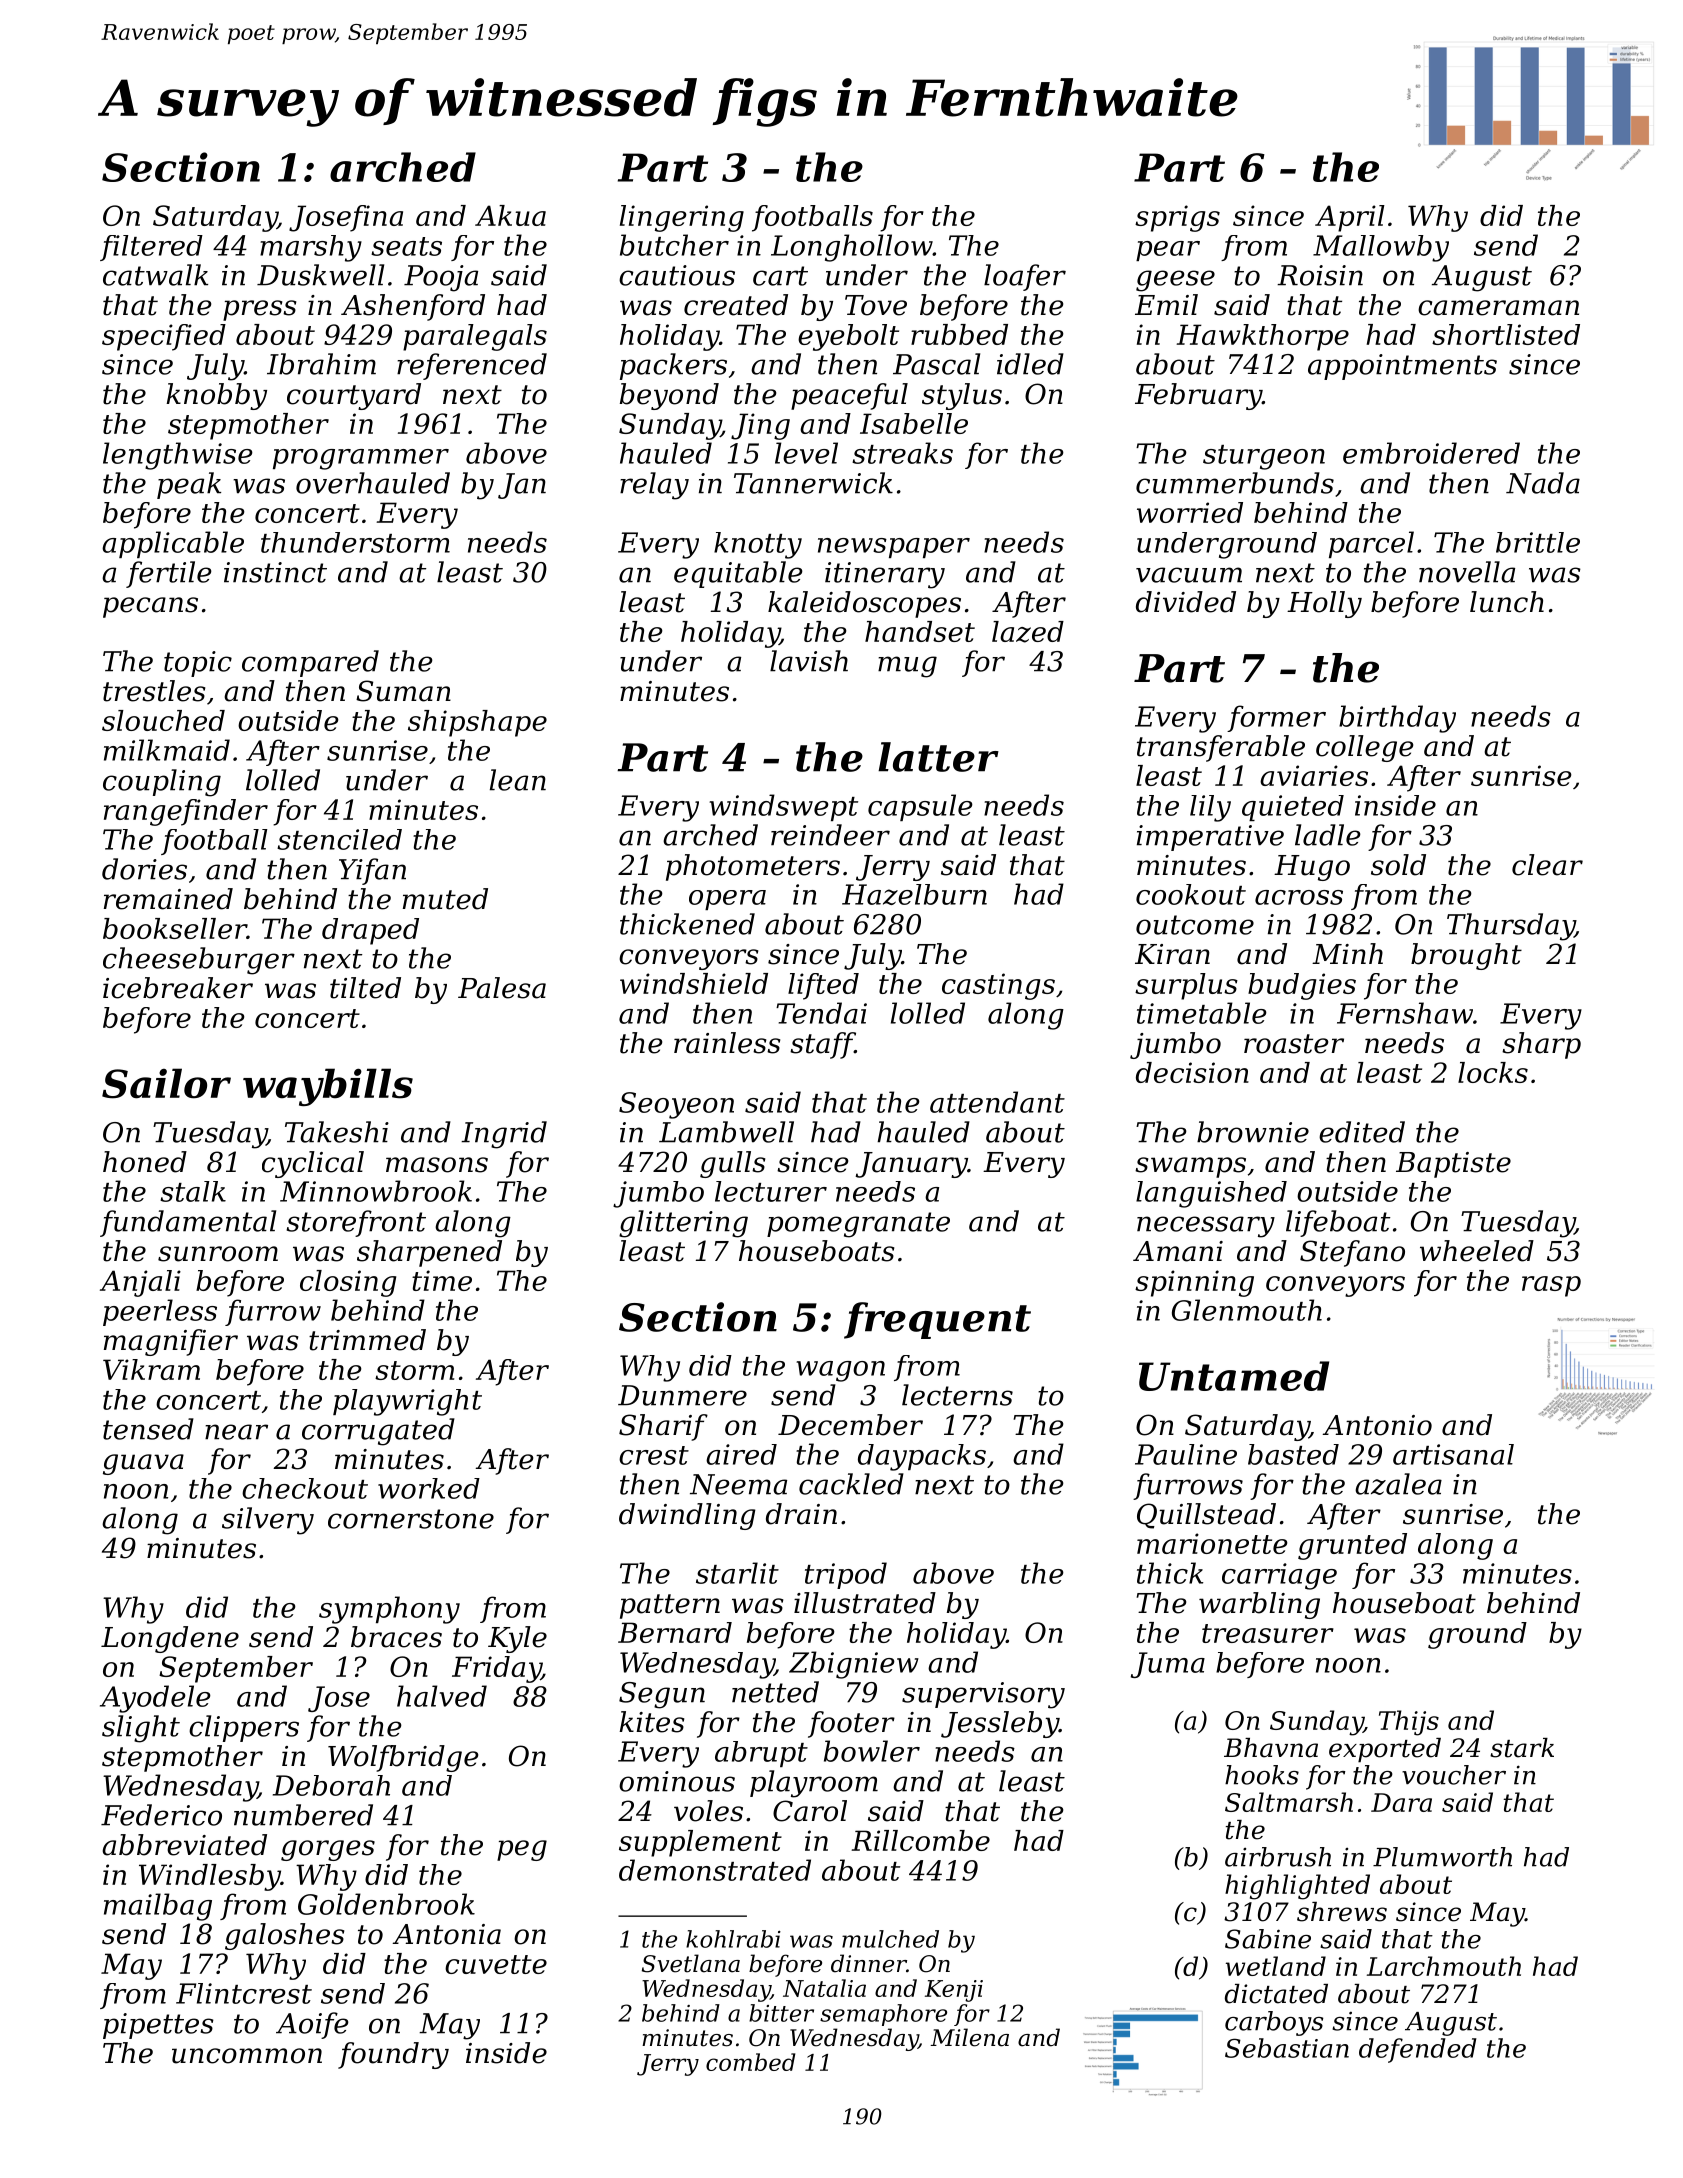 The width and height of the document is (1683, 2178). I want to click on frequent, so click(937, 1320).
